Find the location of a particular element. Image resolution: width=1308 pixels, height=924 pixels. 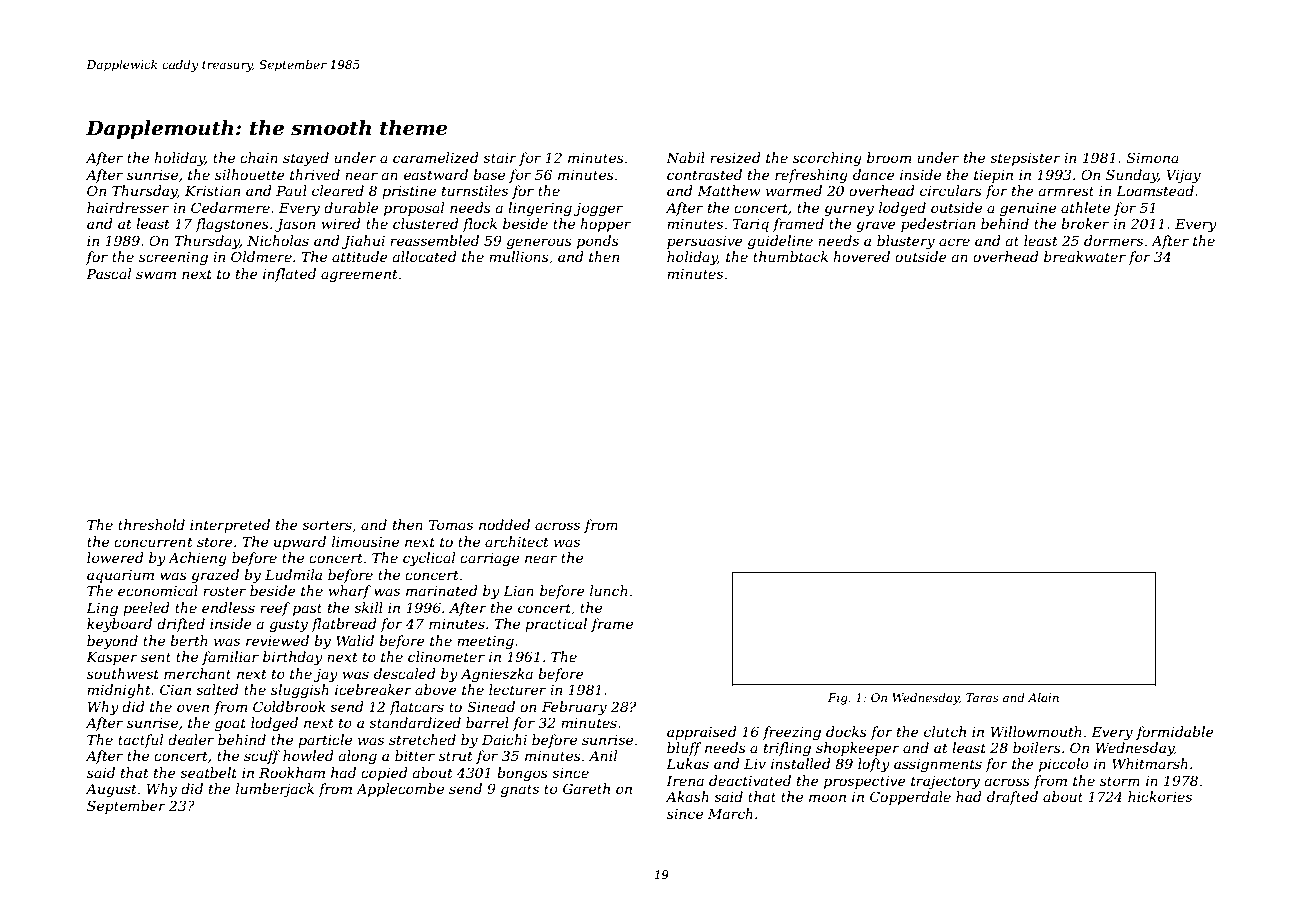

goat is located at coordinates (230, 724).
